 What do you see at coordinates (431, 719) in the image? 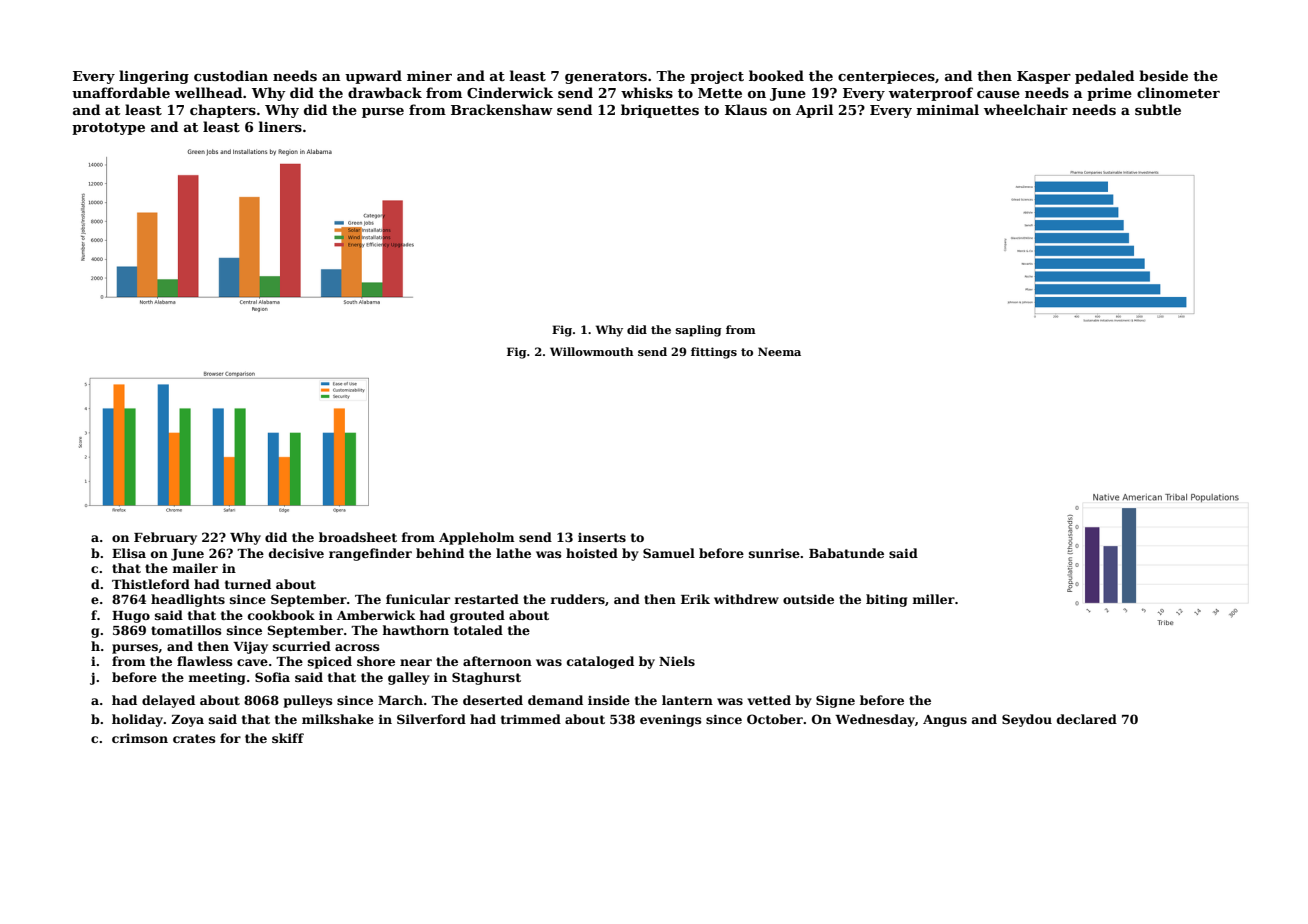
I see `Silverford` at bounding box center [431, 719].
